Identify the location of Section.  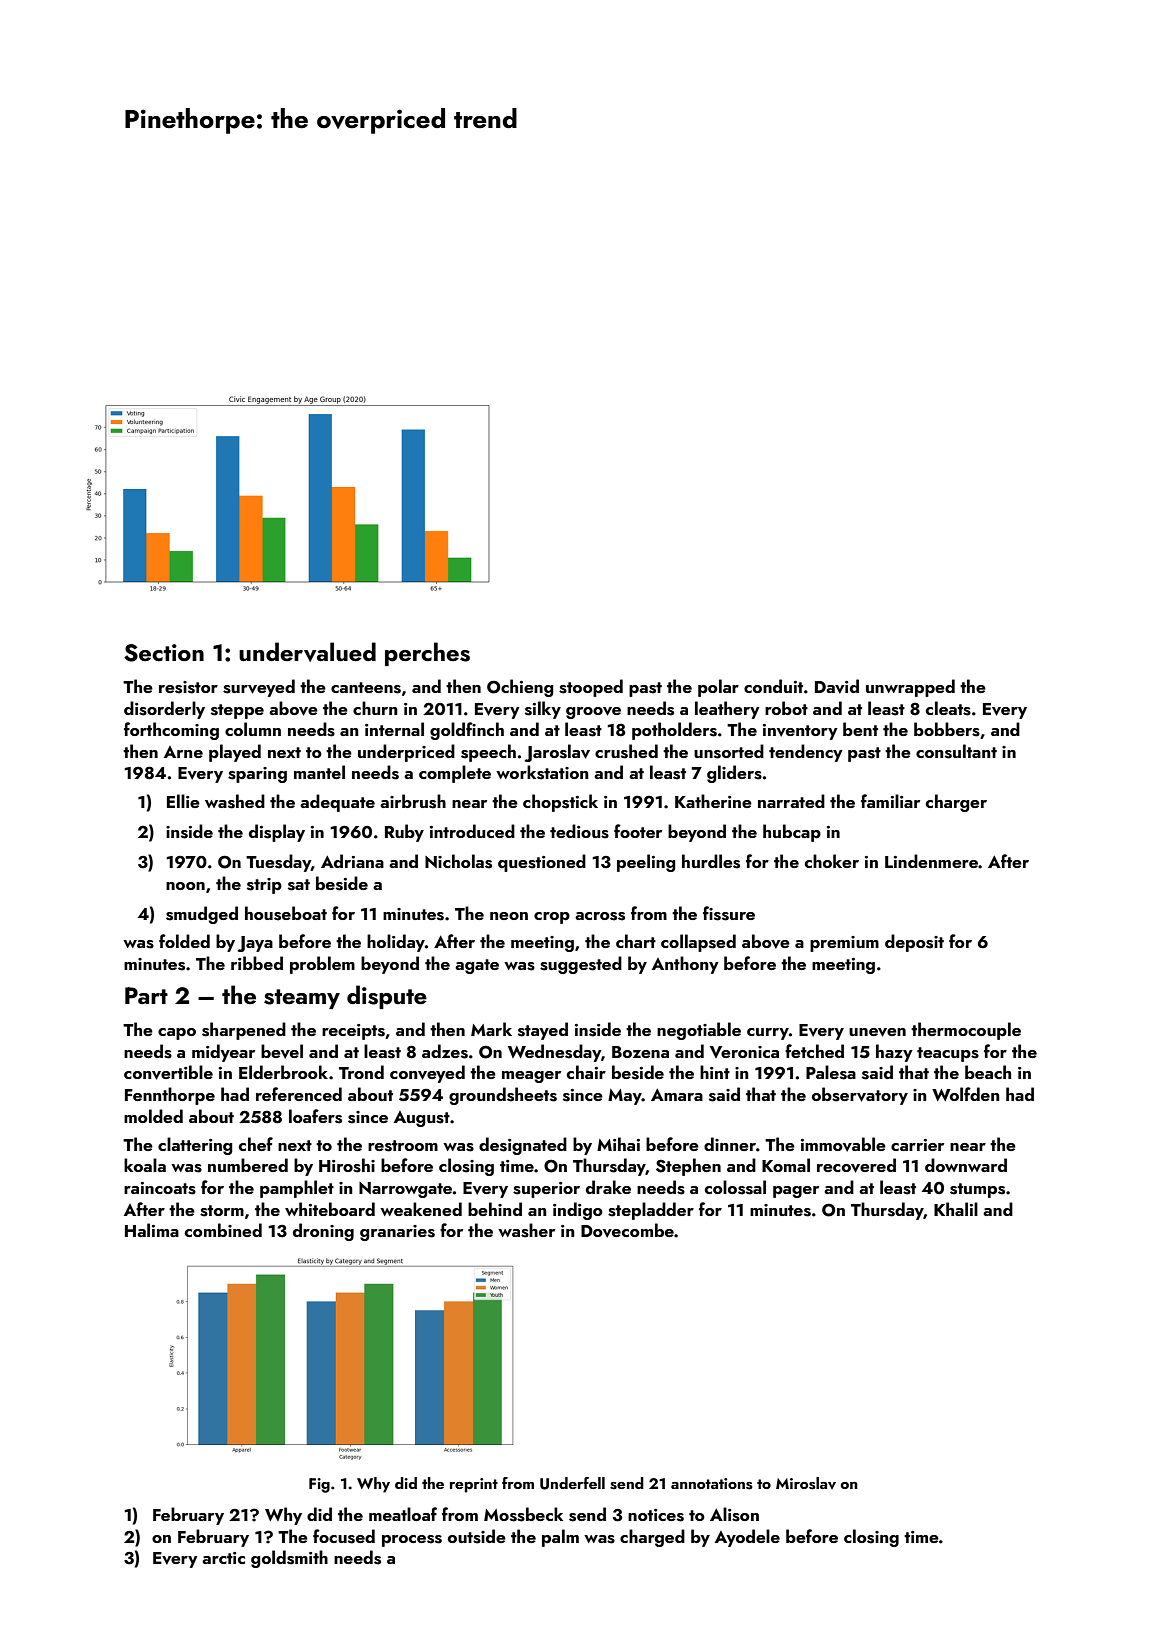
(164, 653).
